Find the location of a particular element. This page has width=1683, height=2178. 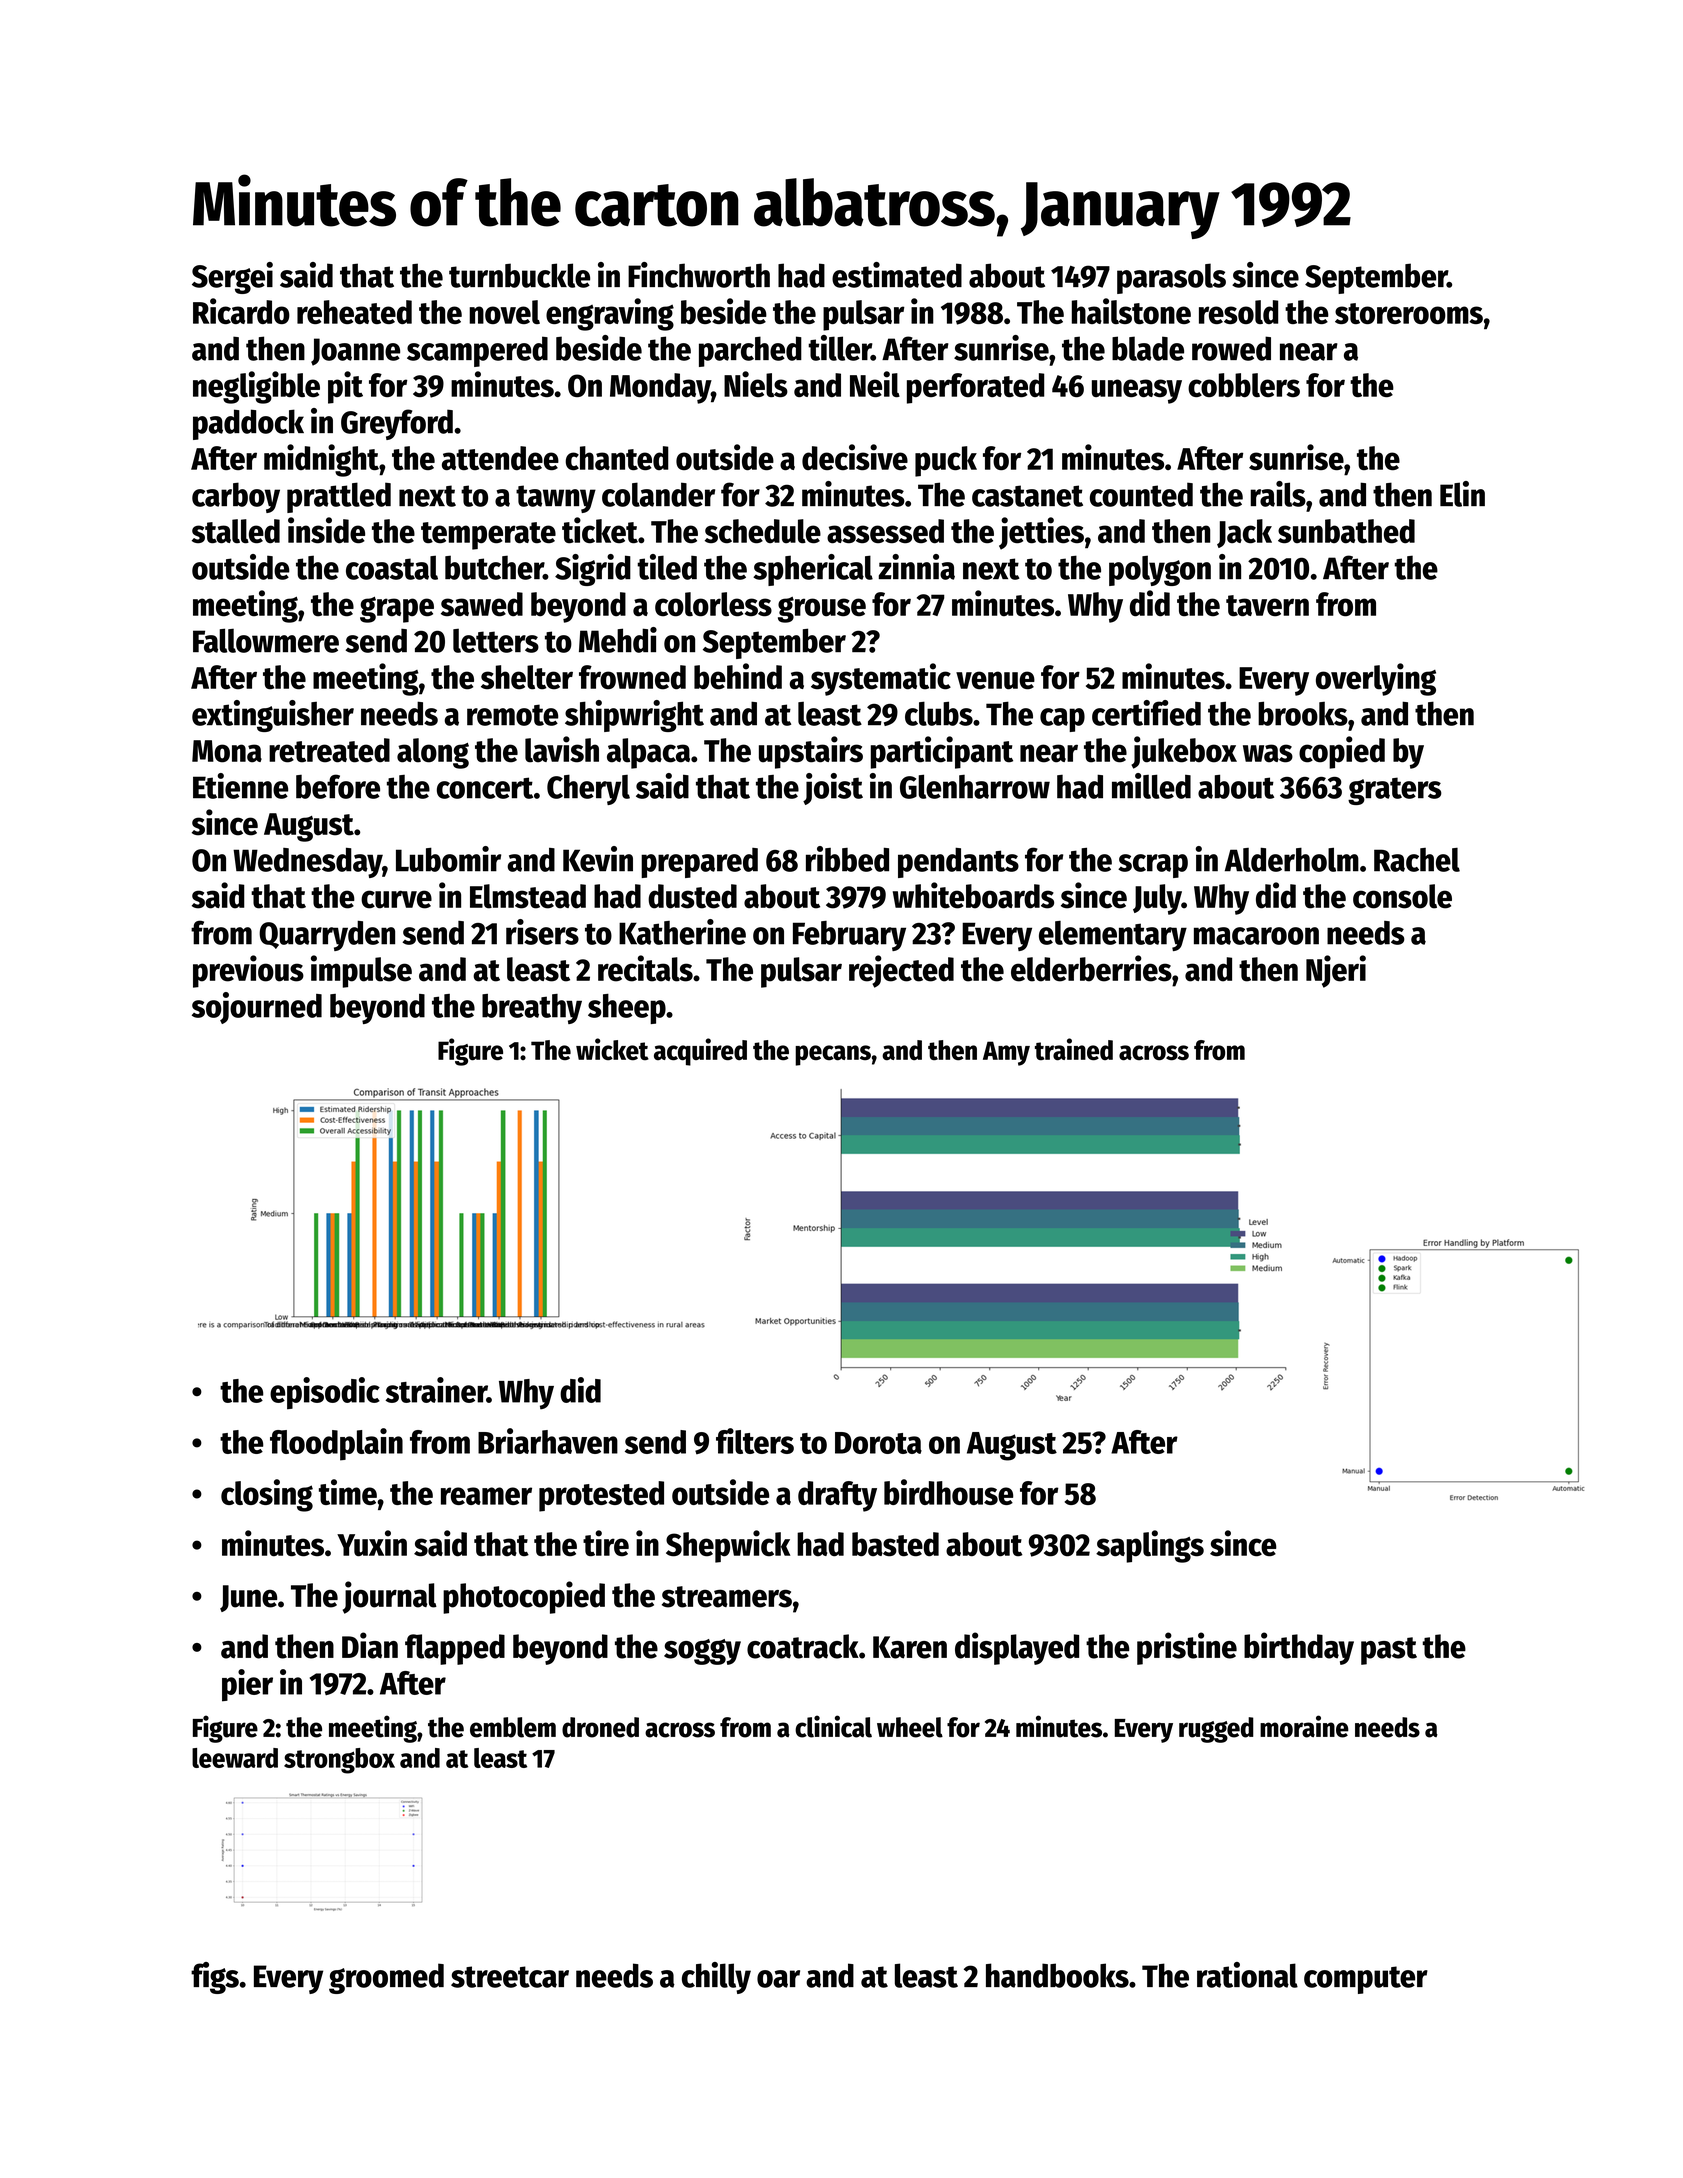

before is located at coordinates (338, 786).
